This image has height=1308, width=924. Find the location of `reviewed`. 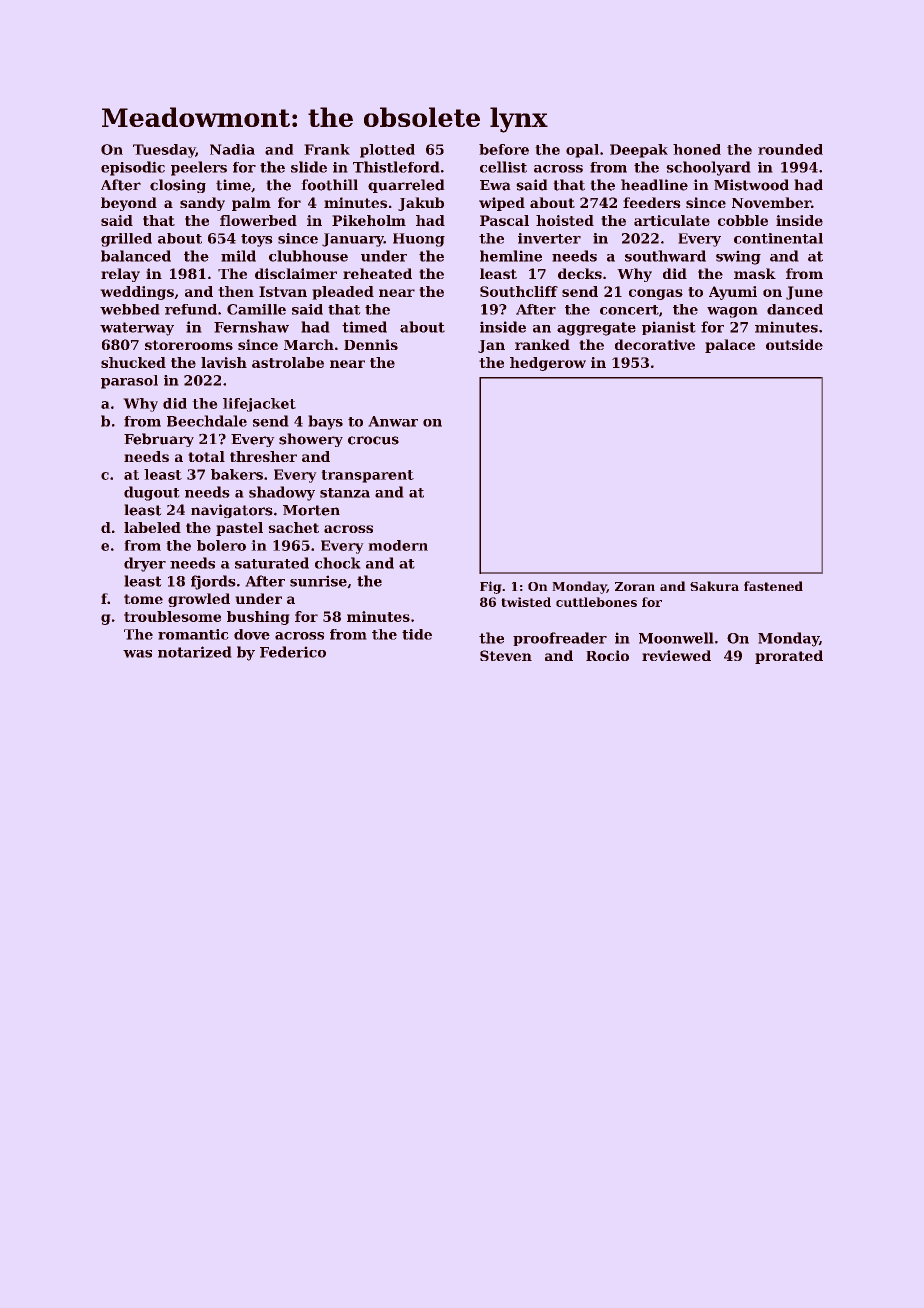

reviewed is located at coordinates (676, 655).
